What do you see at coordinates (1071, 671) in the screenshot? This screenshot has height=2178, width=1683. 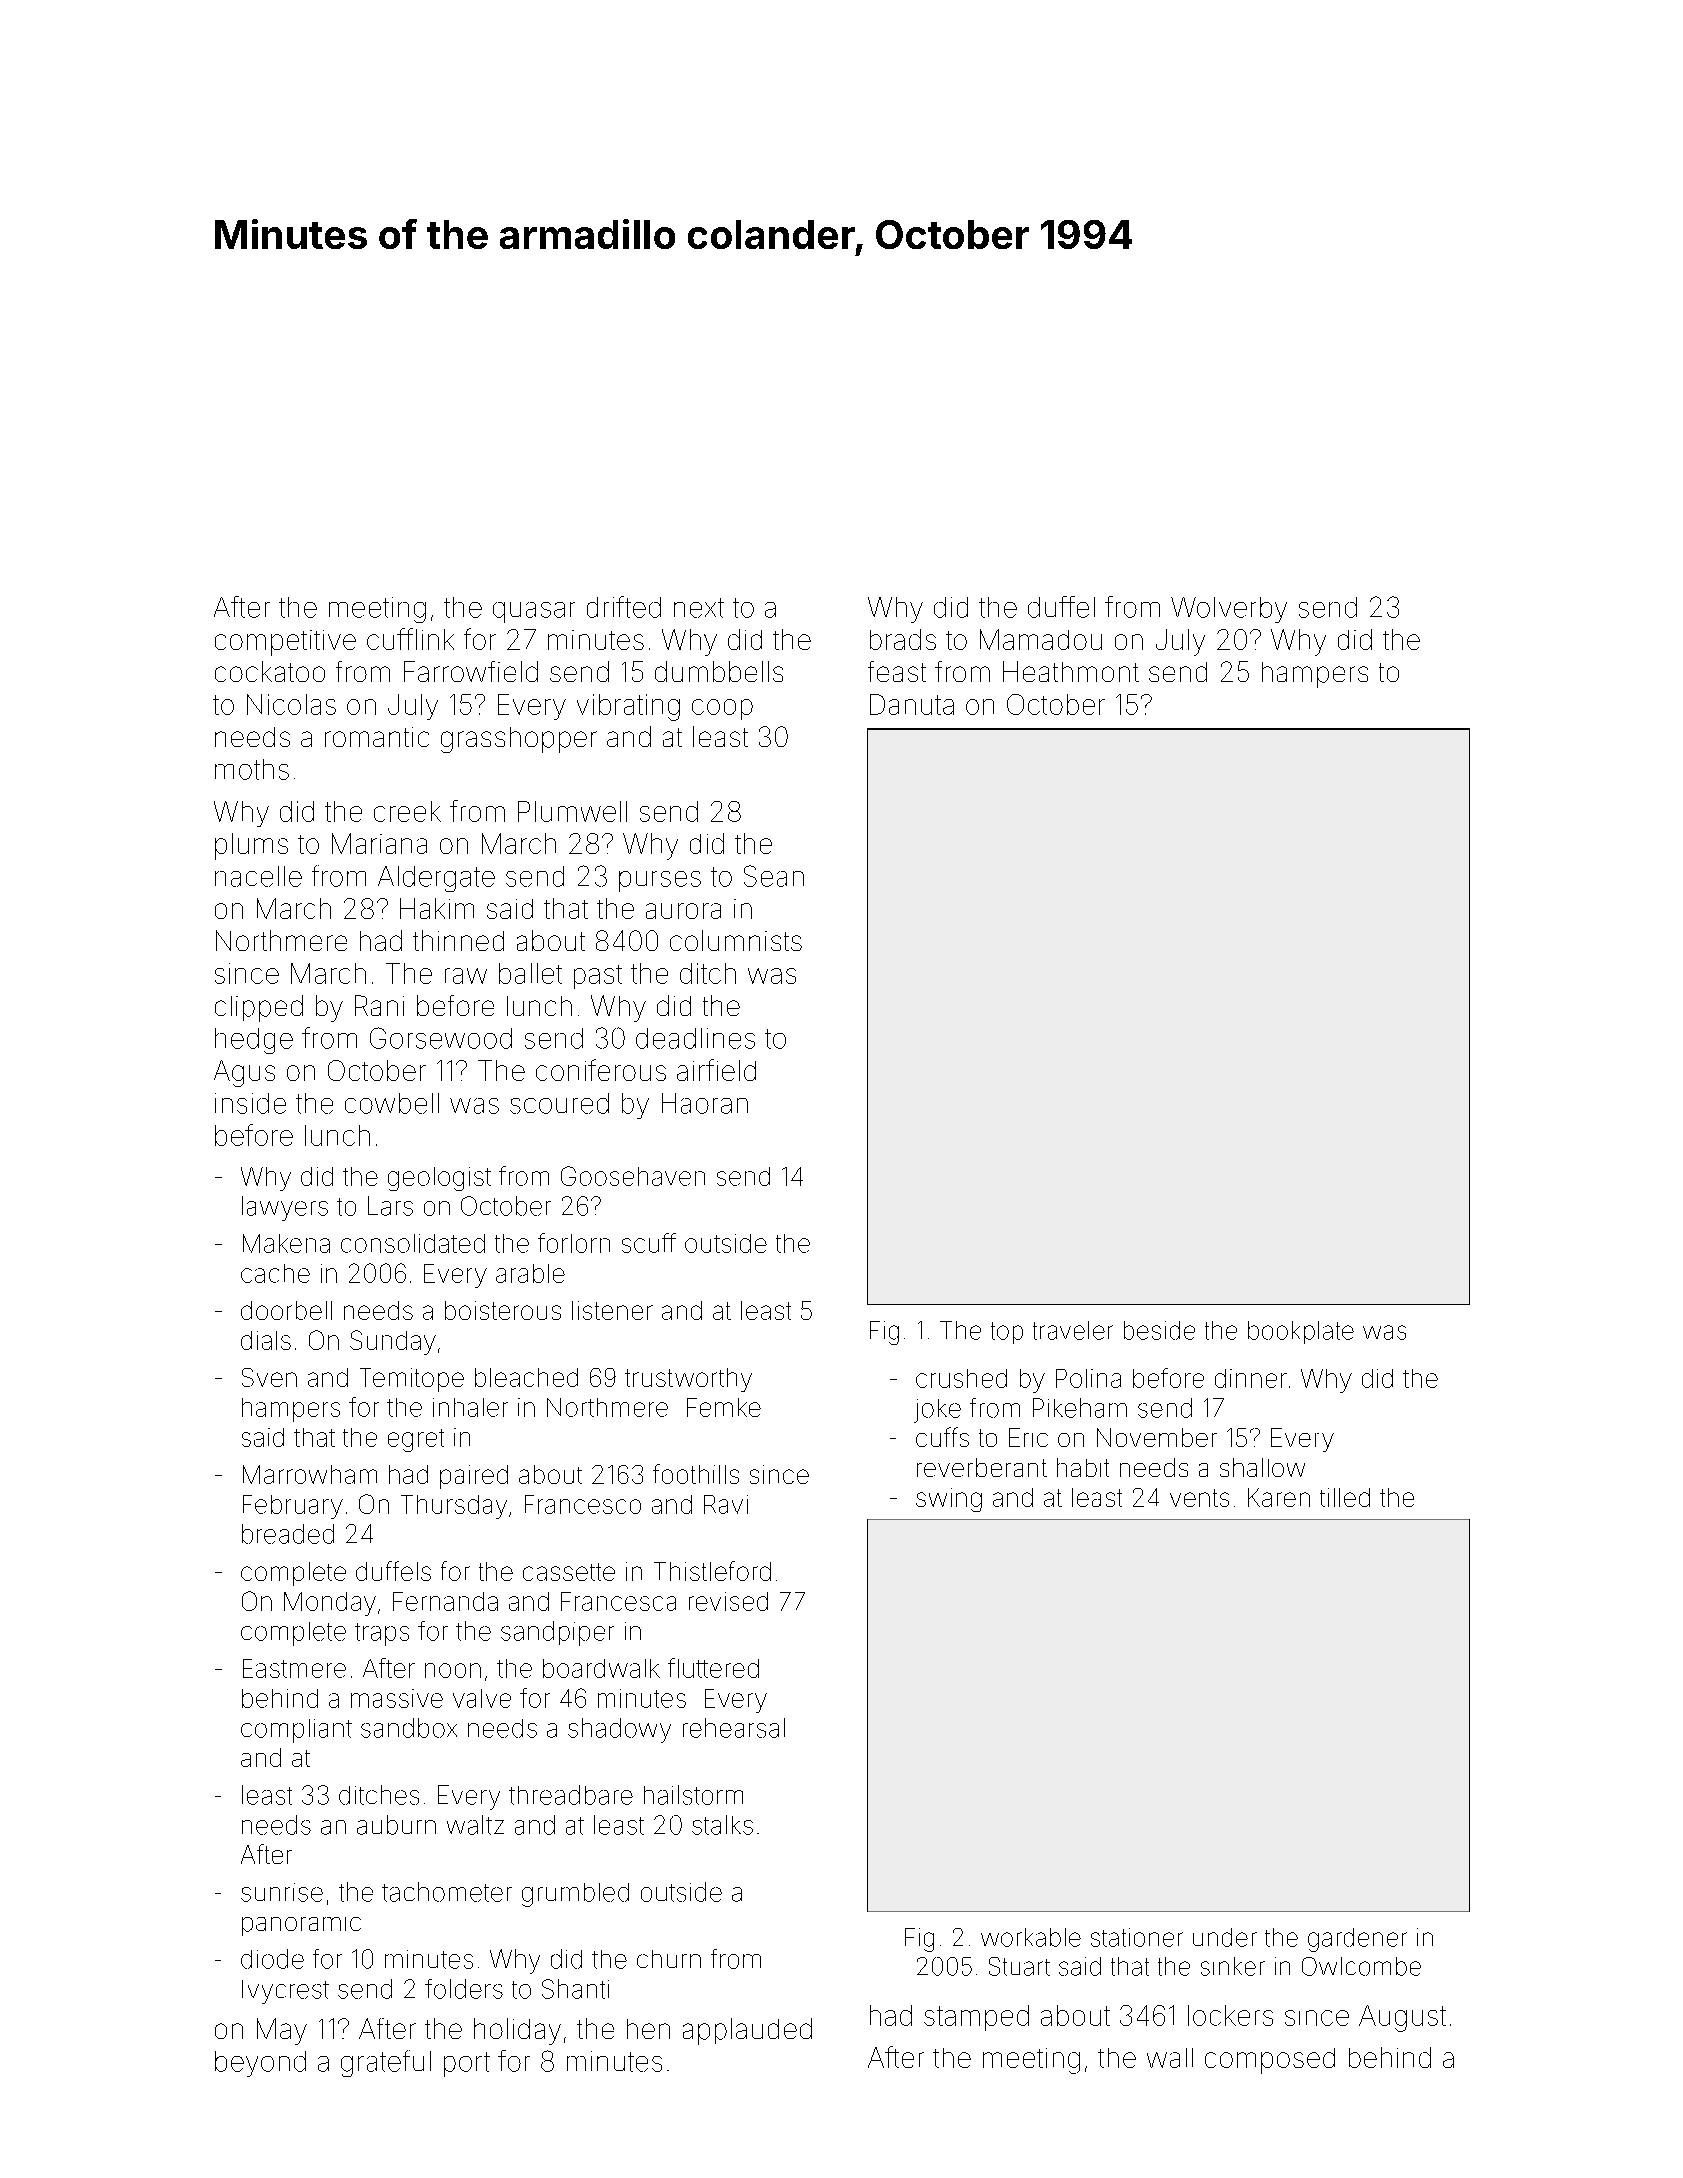 I see `Heathmont` at bounding box center [1071, 671].
